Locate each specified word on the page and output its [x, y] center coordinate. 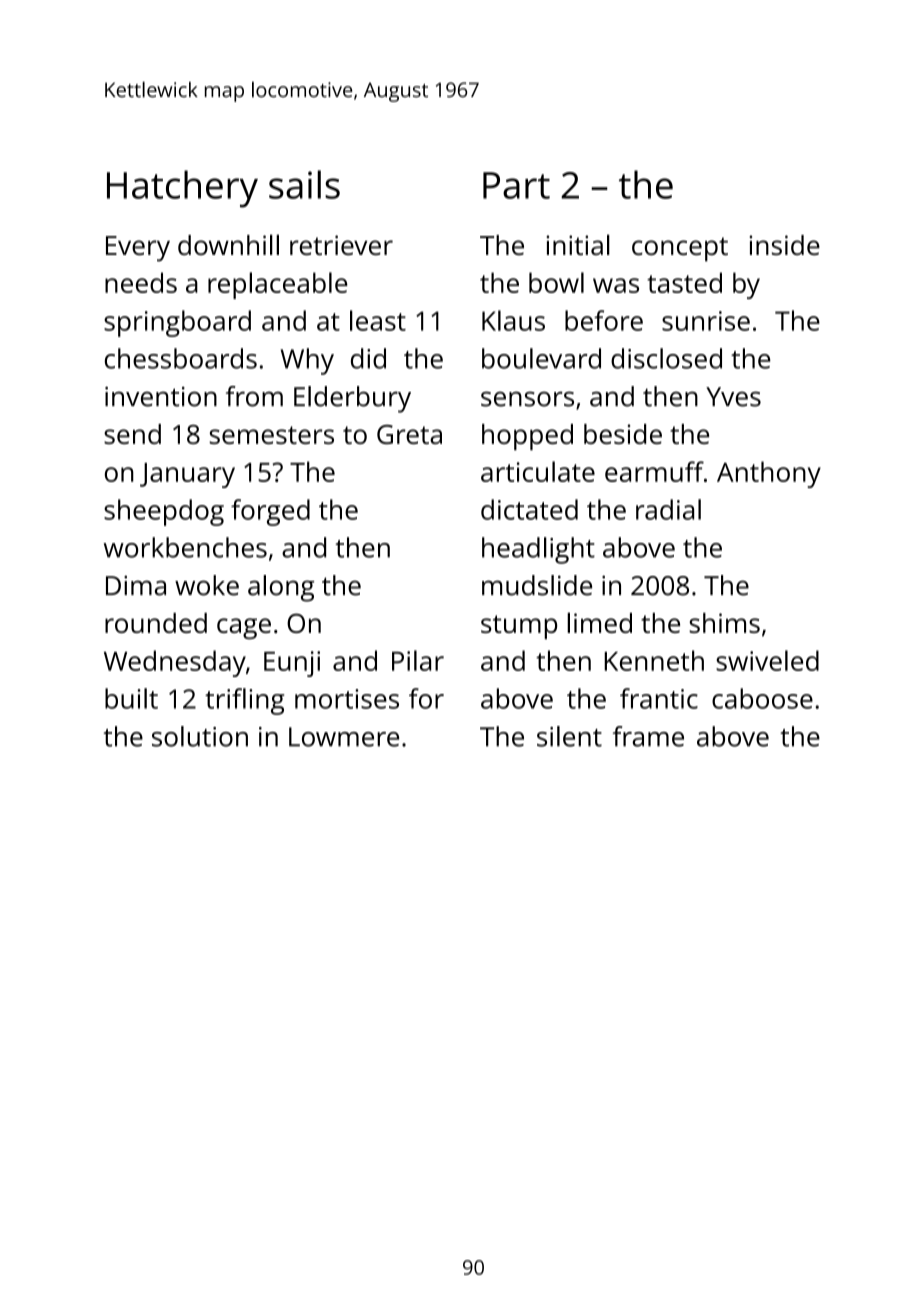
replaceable [277, 285]
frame [648, 736]
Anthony [769, 474]
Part [516, 185]
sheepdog [164, 512]
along [281, 588]
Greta [409, 434]
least [378, 320]
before [604, 320]
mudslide [537, 585]
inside [784, 245]
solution [200, 736]
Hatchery [182, 189]
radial [668, 509]
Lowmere [344, 737]
